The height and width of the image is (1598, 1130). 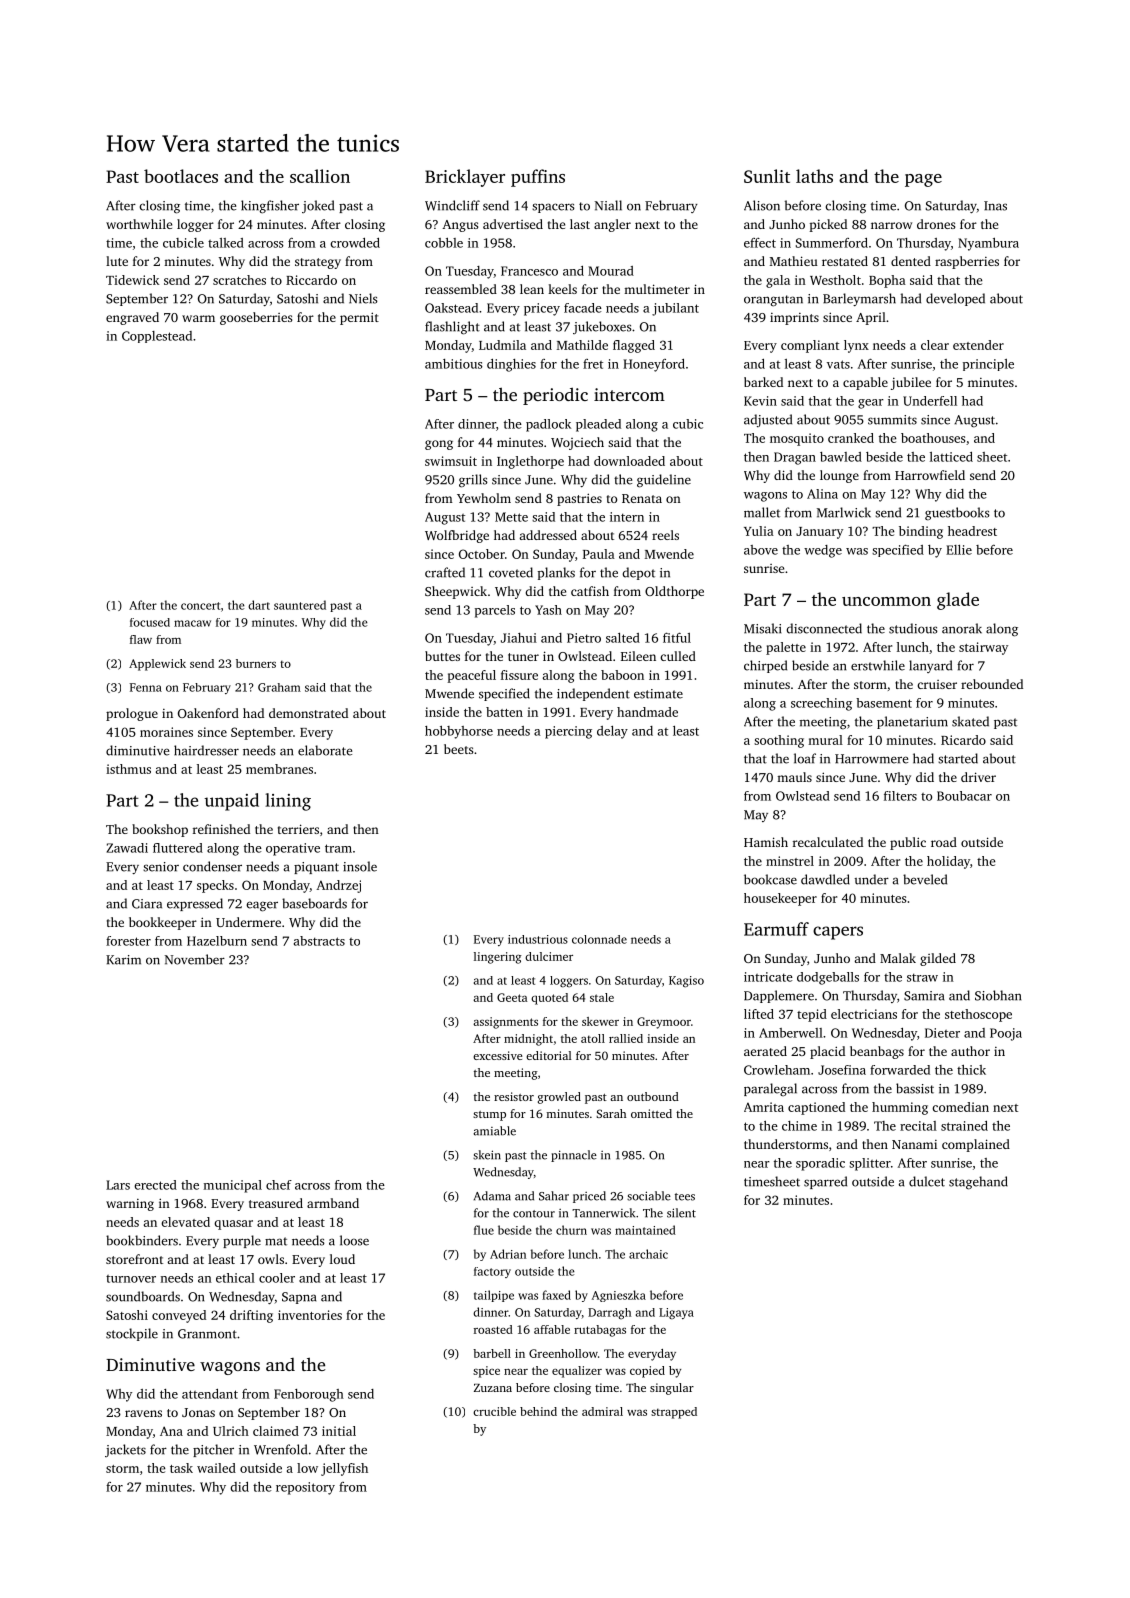 I want to click on laths, so click(x=814, y=176).
